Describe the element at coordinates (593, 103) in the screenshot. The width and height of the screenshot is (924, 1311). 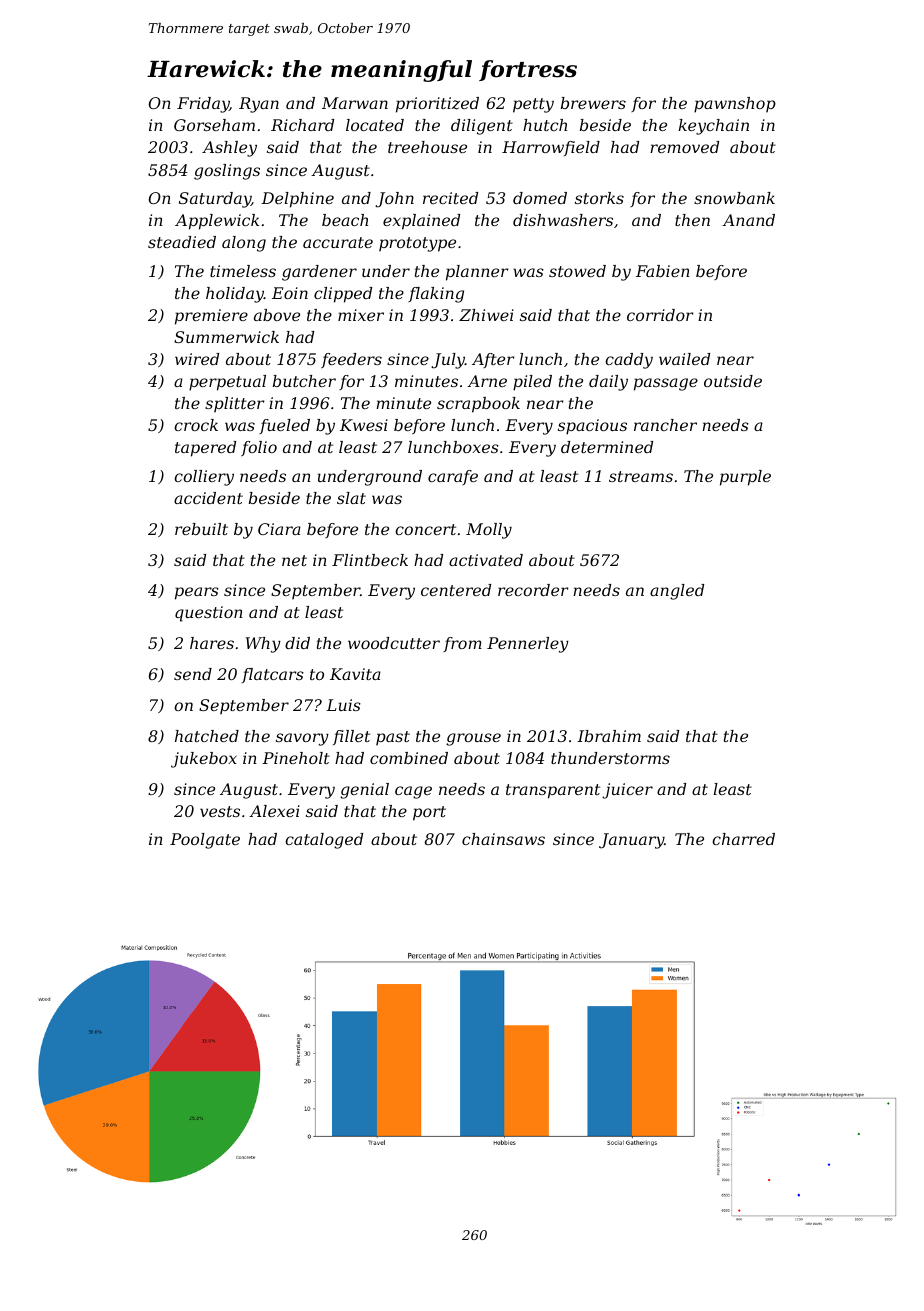
I see `brewers` at that location.
